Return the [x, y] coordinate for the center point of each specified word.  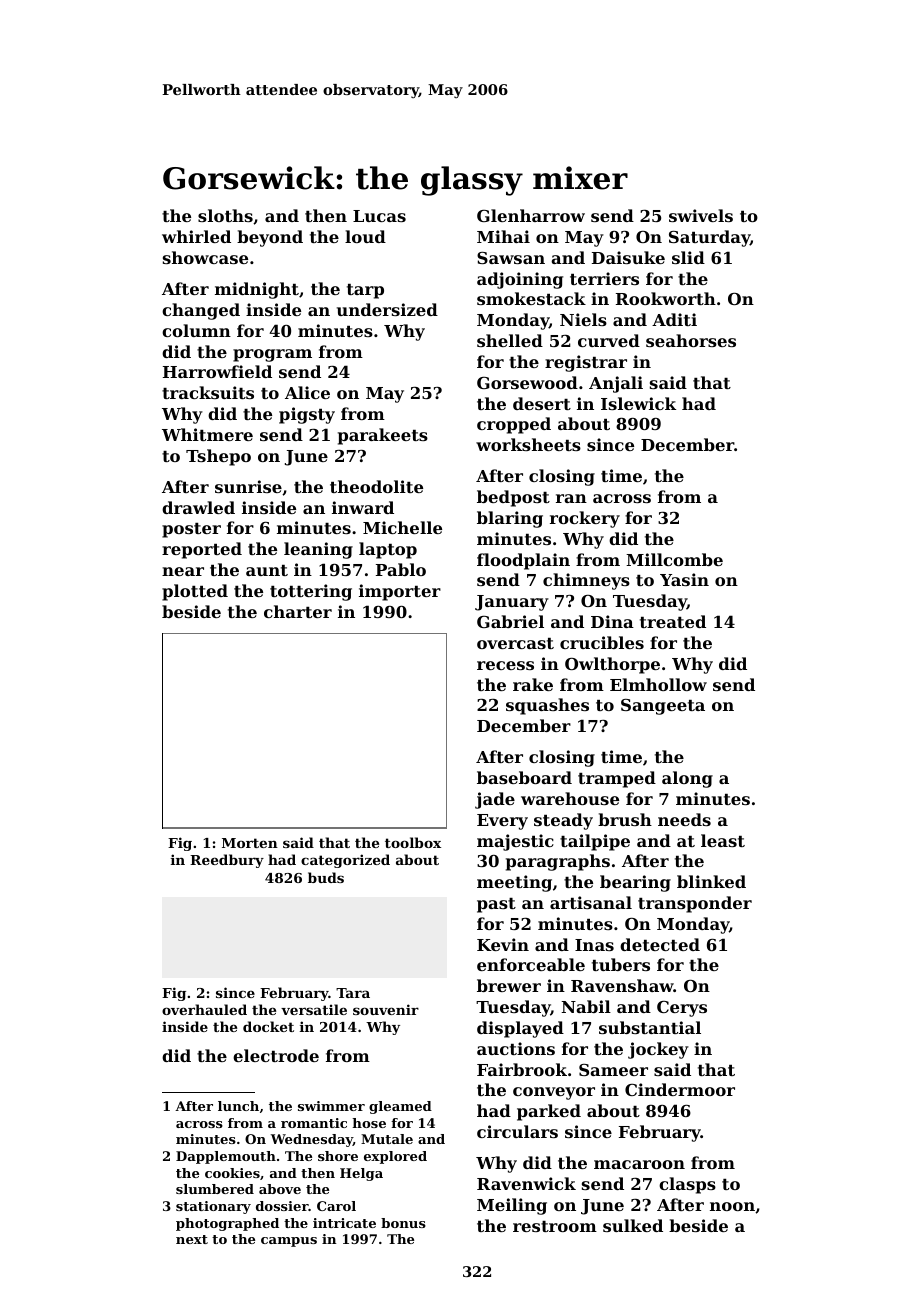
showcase [205, 257]
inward [363, 507]
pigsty [307, 415]
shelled [510, 340]
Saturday [709, 238]
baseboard [524, 777]
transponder [695, 904]
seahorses [691, 340]
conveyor [554, 1093]
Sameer [613, 1070]
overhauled [204, 1009]
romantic [314, 1123]
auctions [516, 1048]
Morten [250, 843]
